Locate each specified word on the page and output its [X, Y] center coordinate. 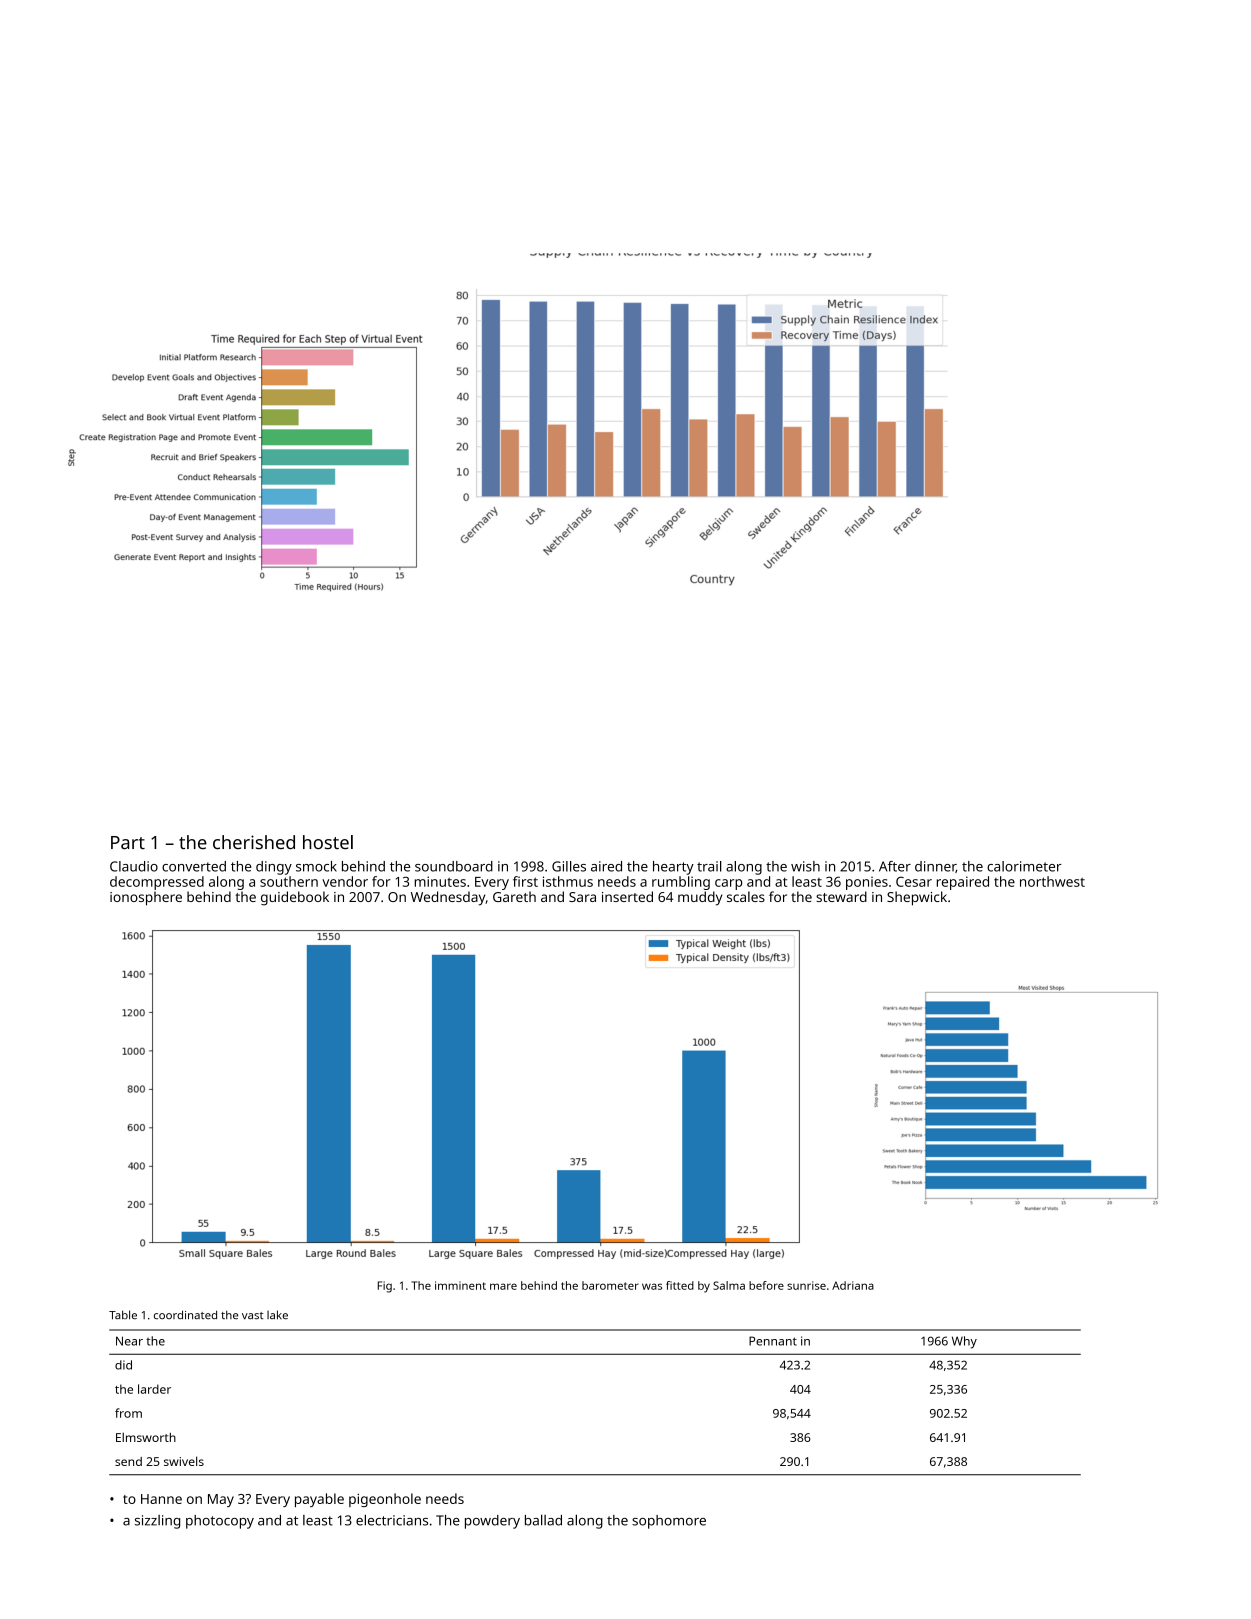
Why [964, 1342]
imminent [460, 1285]
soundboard [454, 866]
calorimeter [1024, 866]
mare [503, 1286]
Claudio [134, 866]
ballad [543, 1520]
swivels [184, 1461]
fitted [680, 1285]
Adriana [853, 1285]
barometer [610, 1285]
